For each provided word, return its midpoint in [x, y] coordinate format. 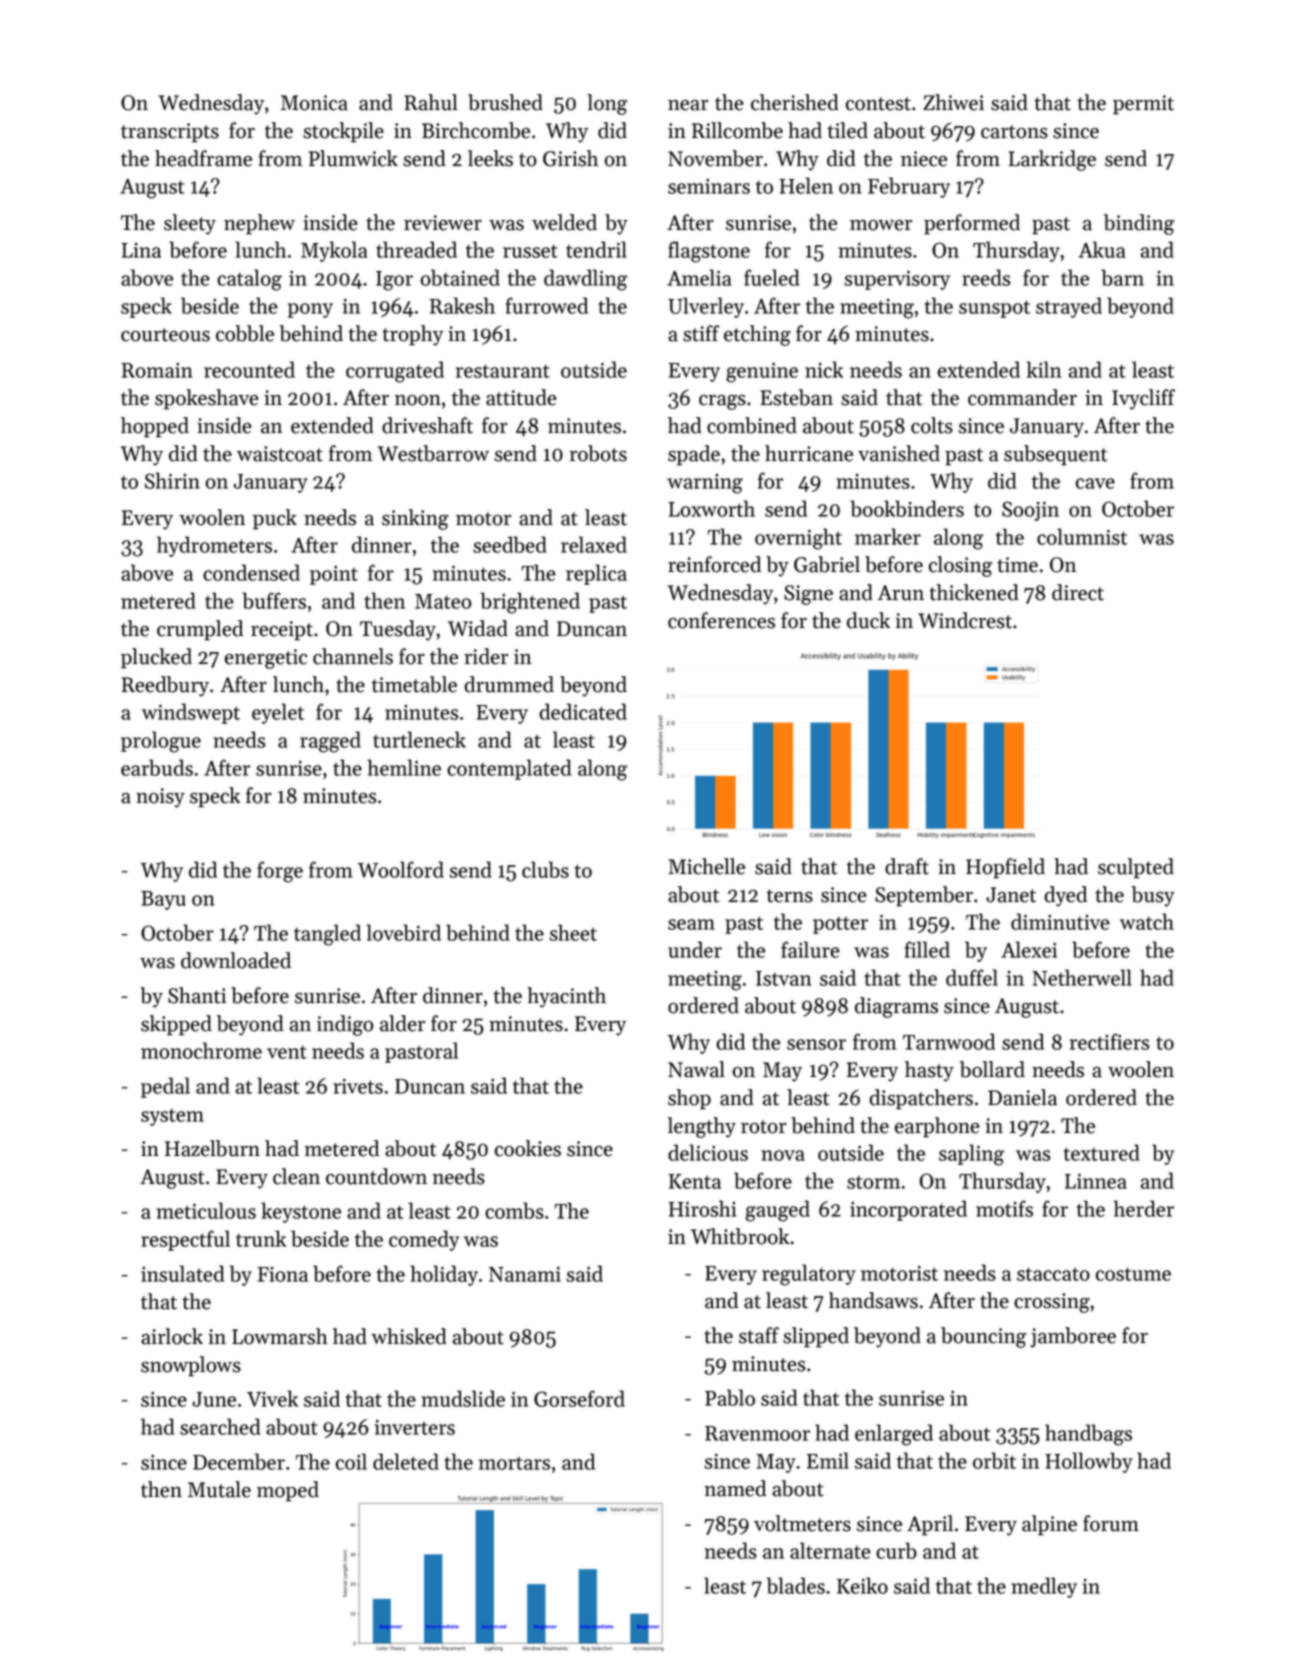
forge [280, 872]
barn [1122, 277]
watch [1147, 921]
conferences [721, 620]
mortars [514, 1463]
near [688, 105]
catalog [249, 280]
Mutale [219, 1489]
